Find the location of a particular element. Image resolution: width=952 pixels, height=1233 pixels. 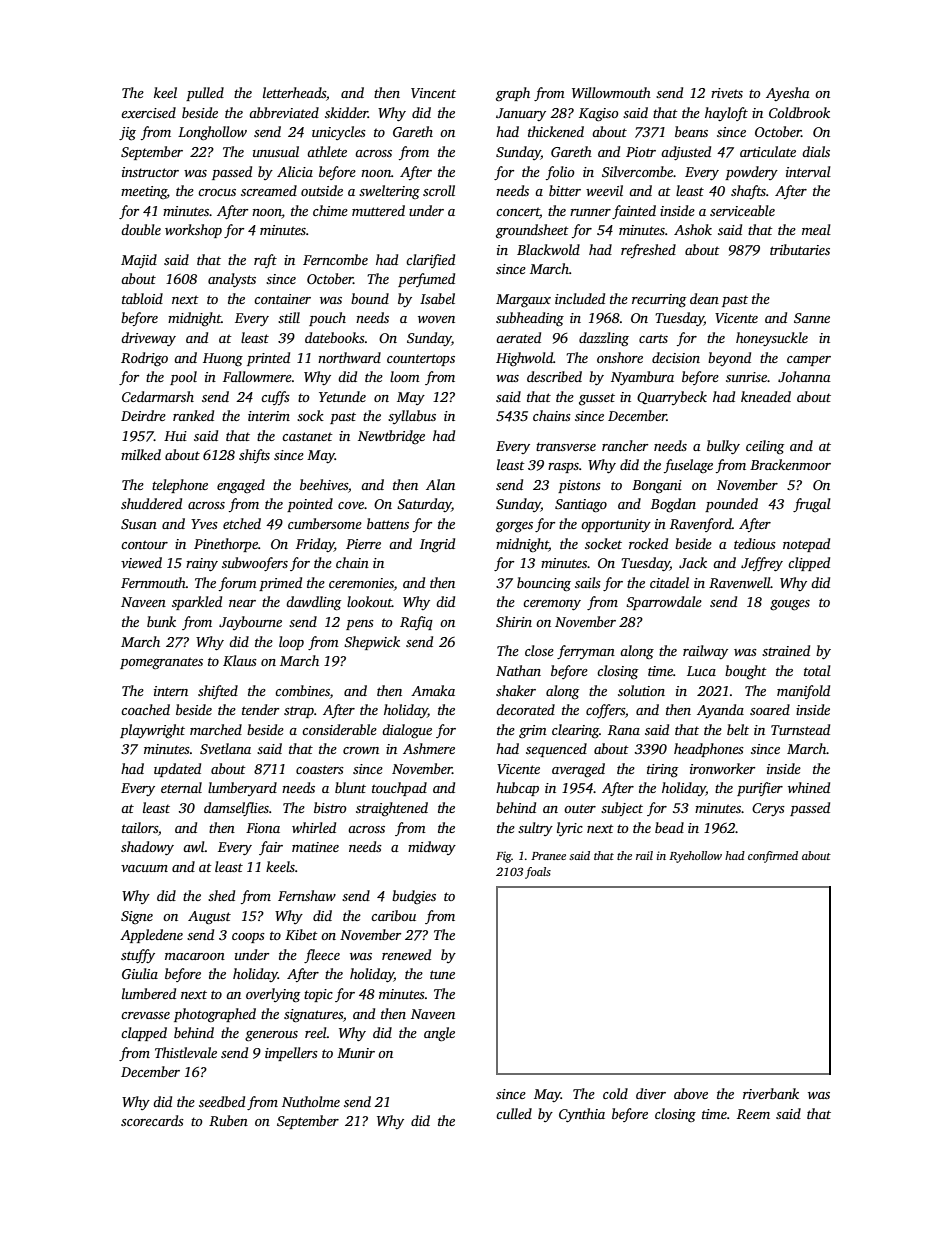

telephone is located at coordinates (180, 486).
